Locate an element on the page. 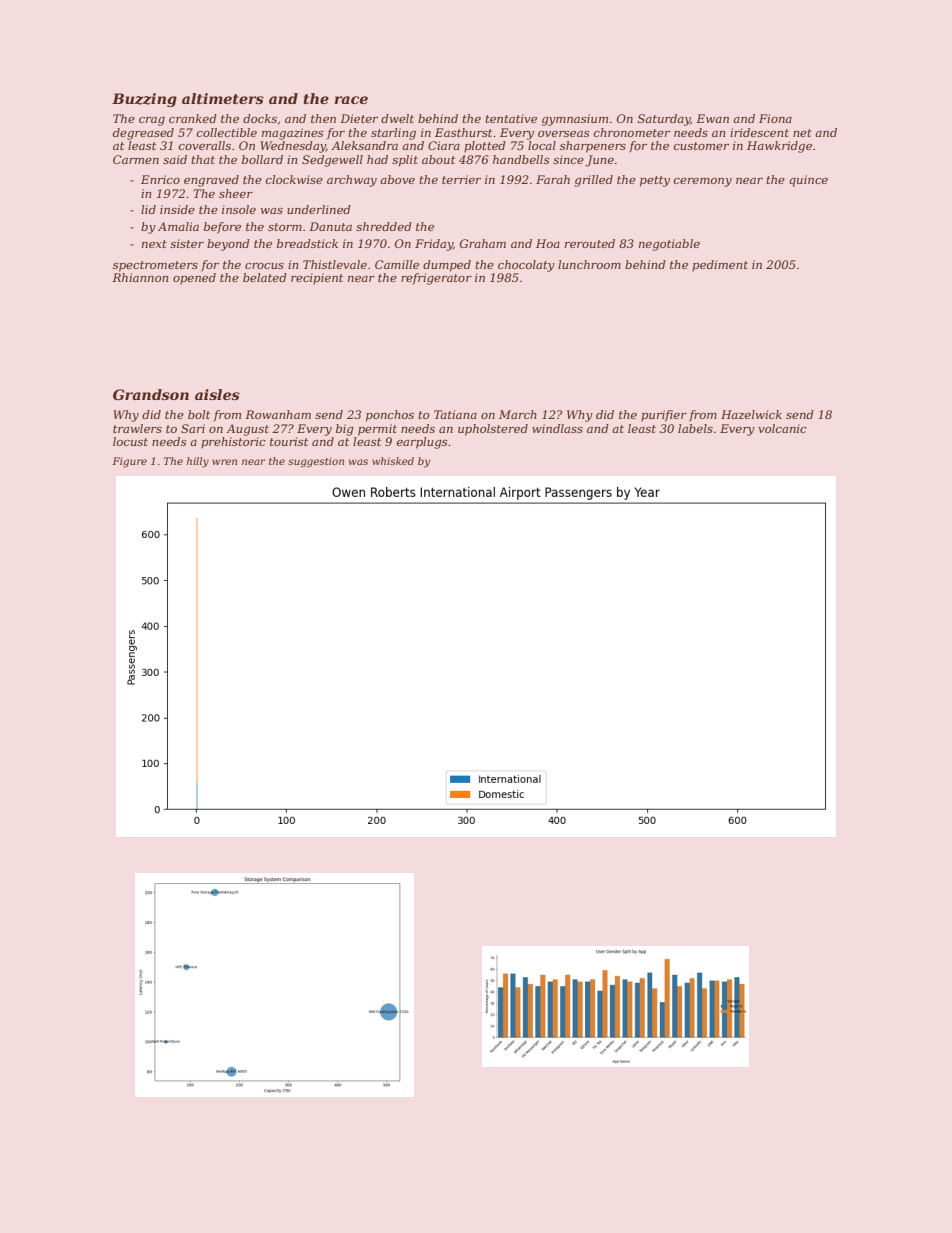 Image resolution: width=952 pixels, height=1233 pixels. race is located at coordinates (351, 100).
